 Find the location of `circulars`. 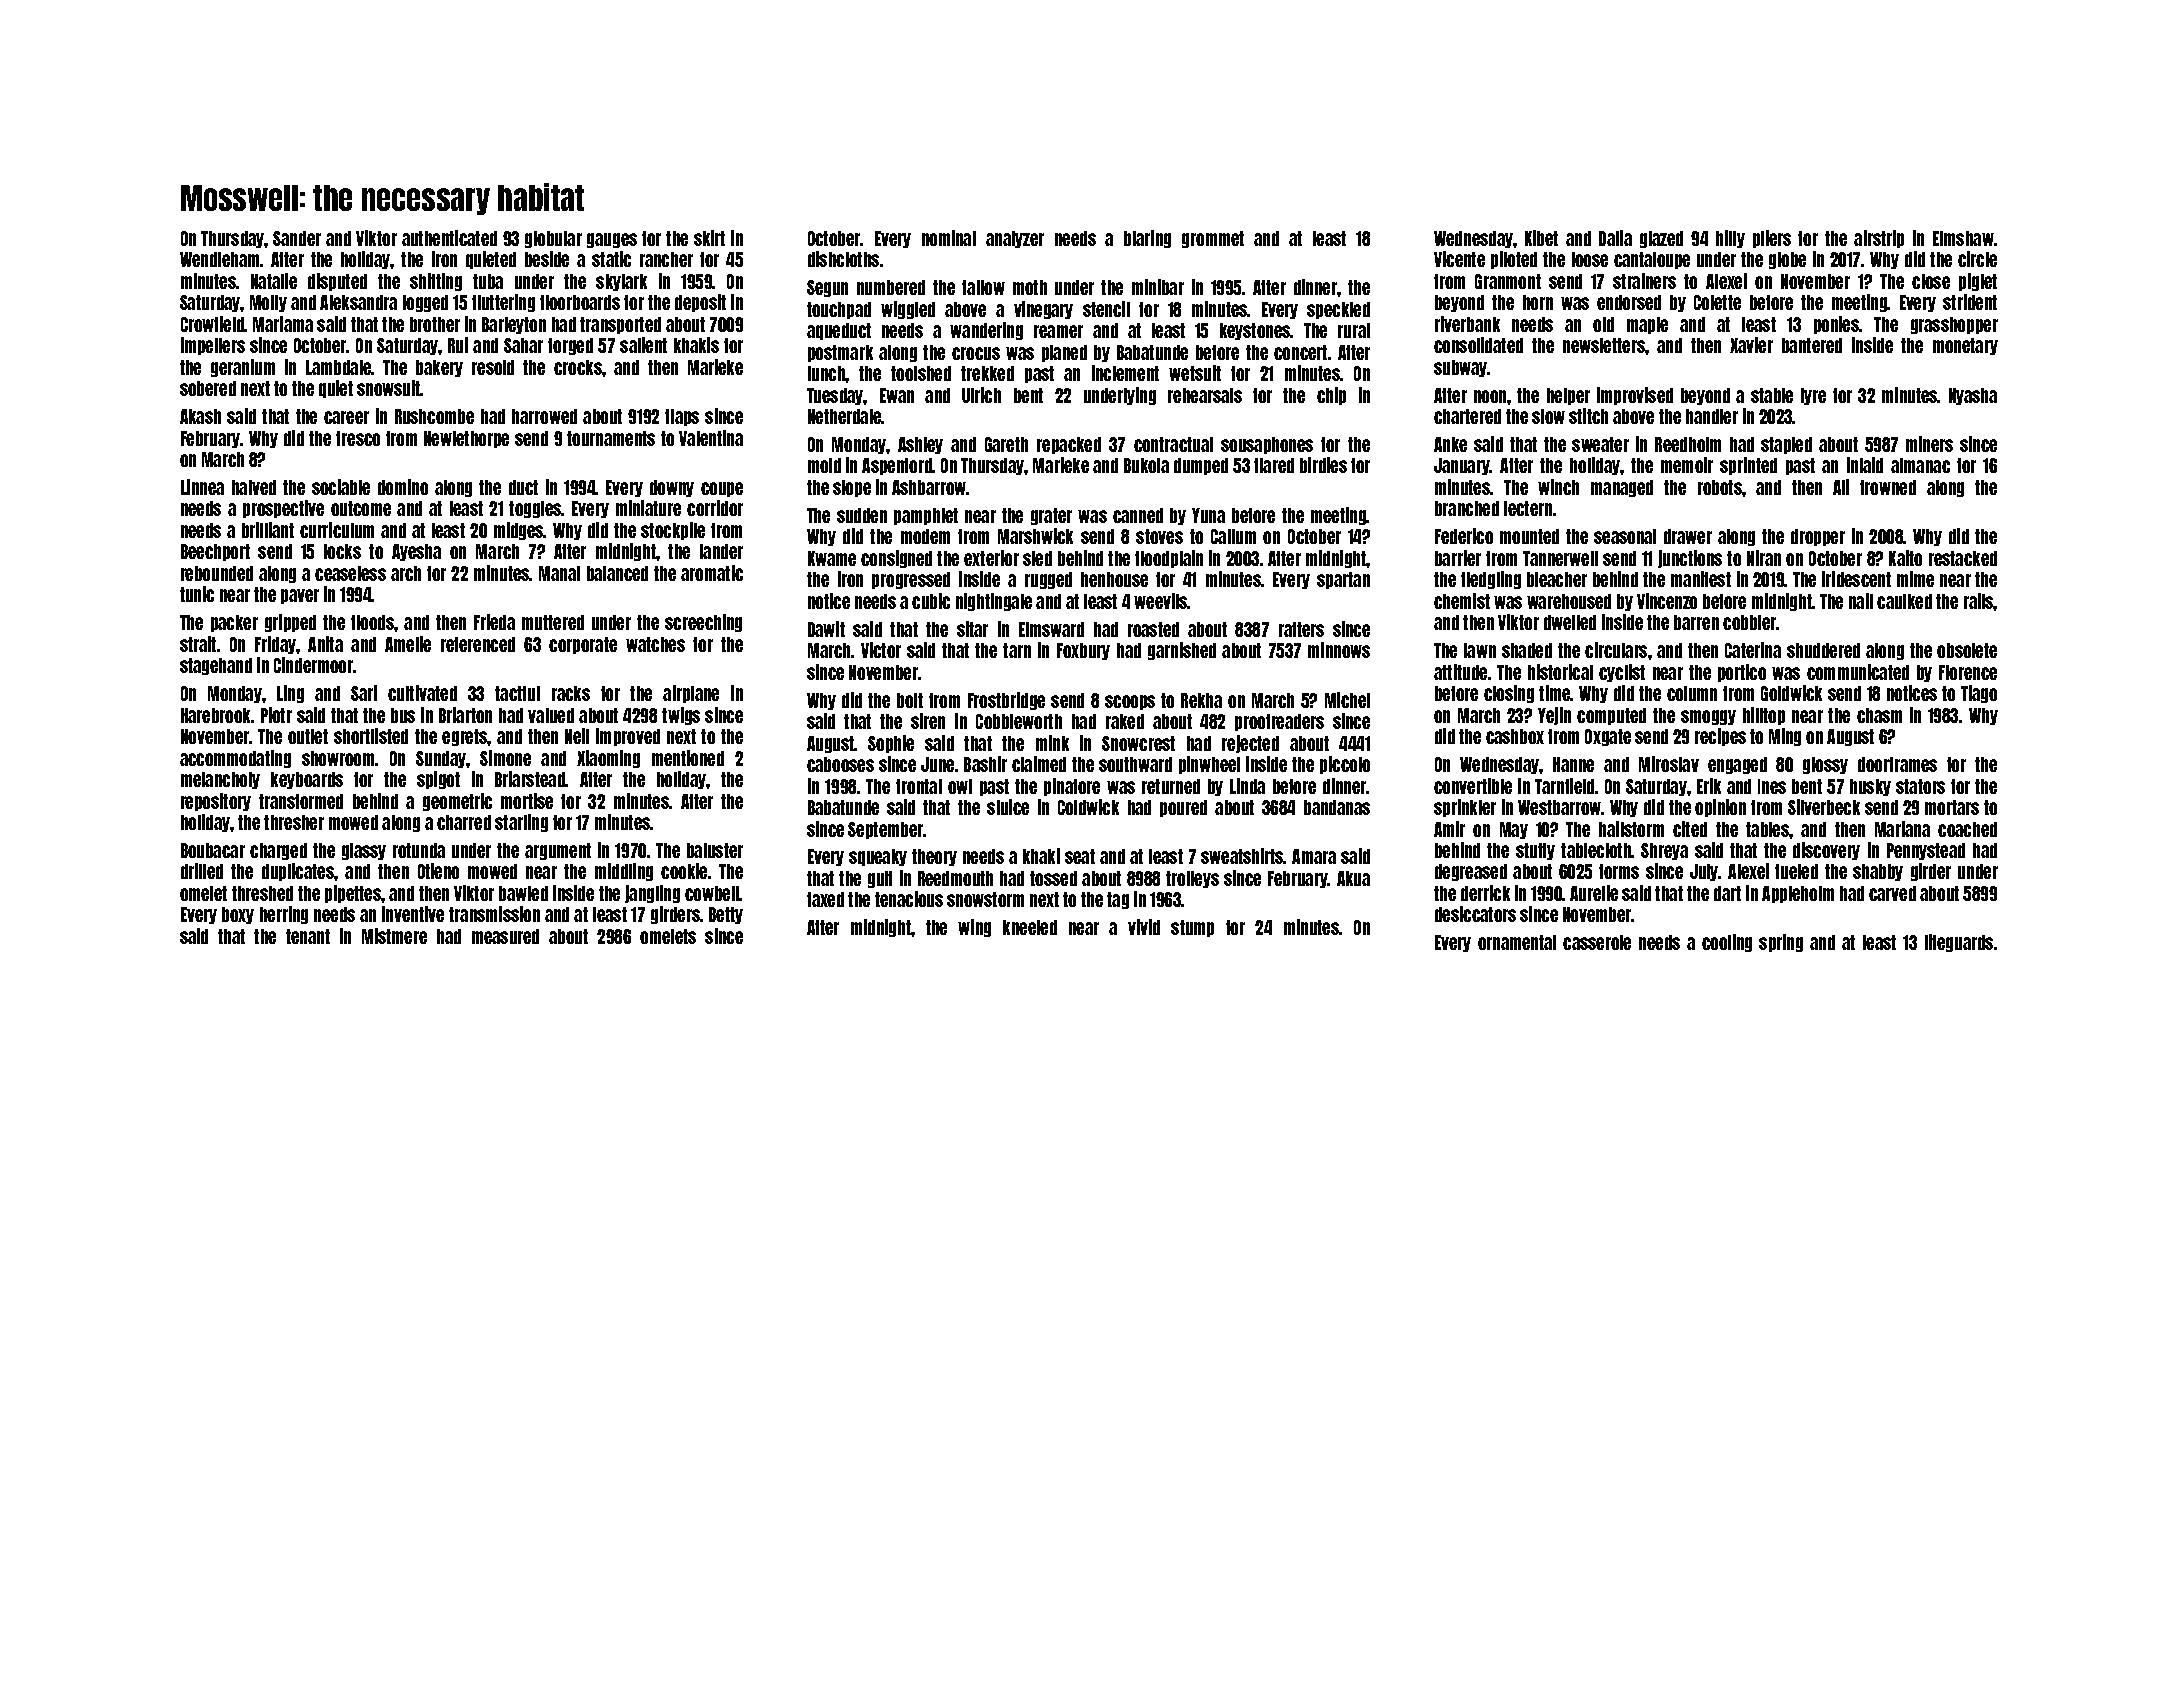

circulars is located at coordinates (1616, 650).
